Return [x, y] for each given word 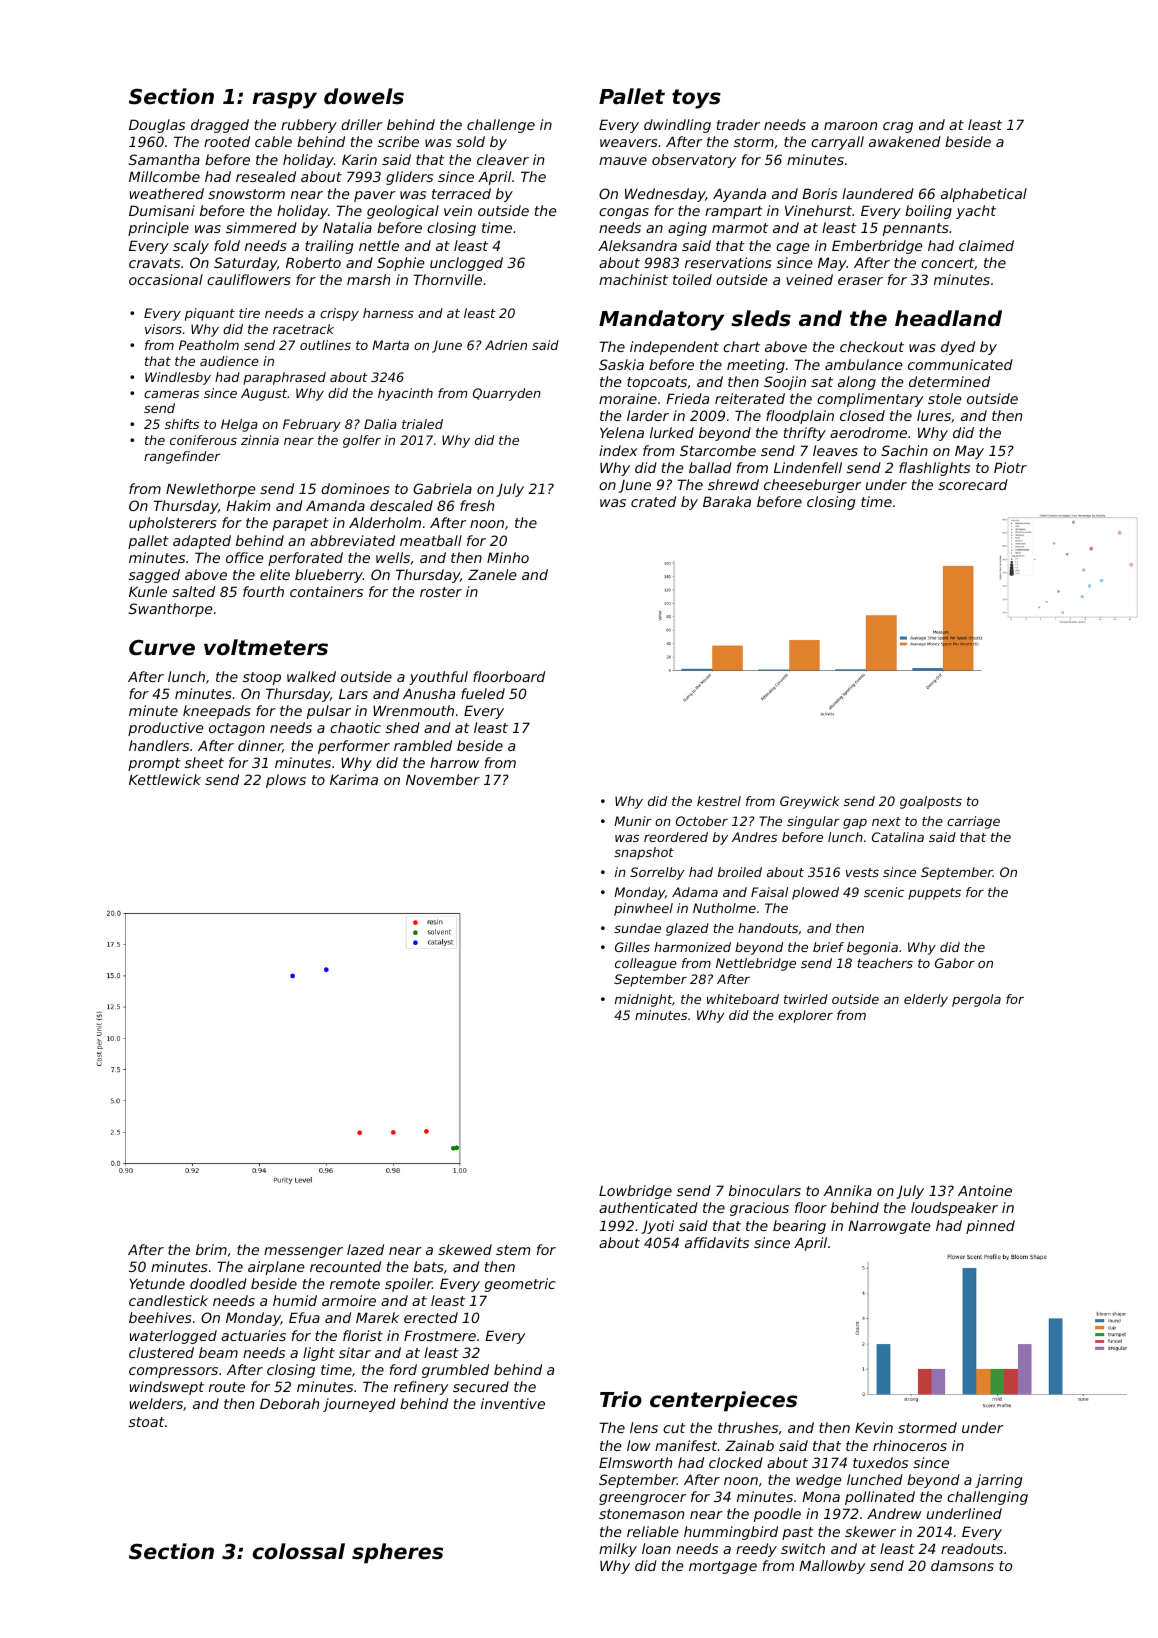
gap [855, 824]
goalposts [931, 802]
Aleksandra [637, 245]
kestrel [719, 801]
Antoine [985, 1190]
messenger [303, 1252]
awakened [905, 141]
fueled [483, 693]
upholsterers [173, 524]
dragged [220, 126]
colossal [299, 1551]
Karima [354, 779]
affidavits [717, 1242]
